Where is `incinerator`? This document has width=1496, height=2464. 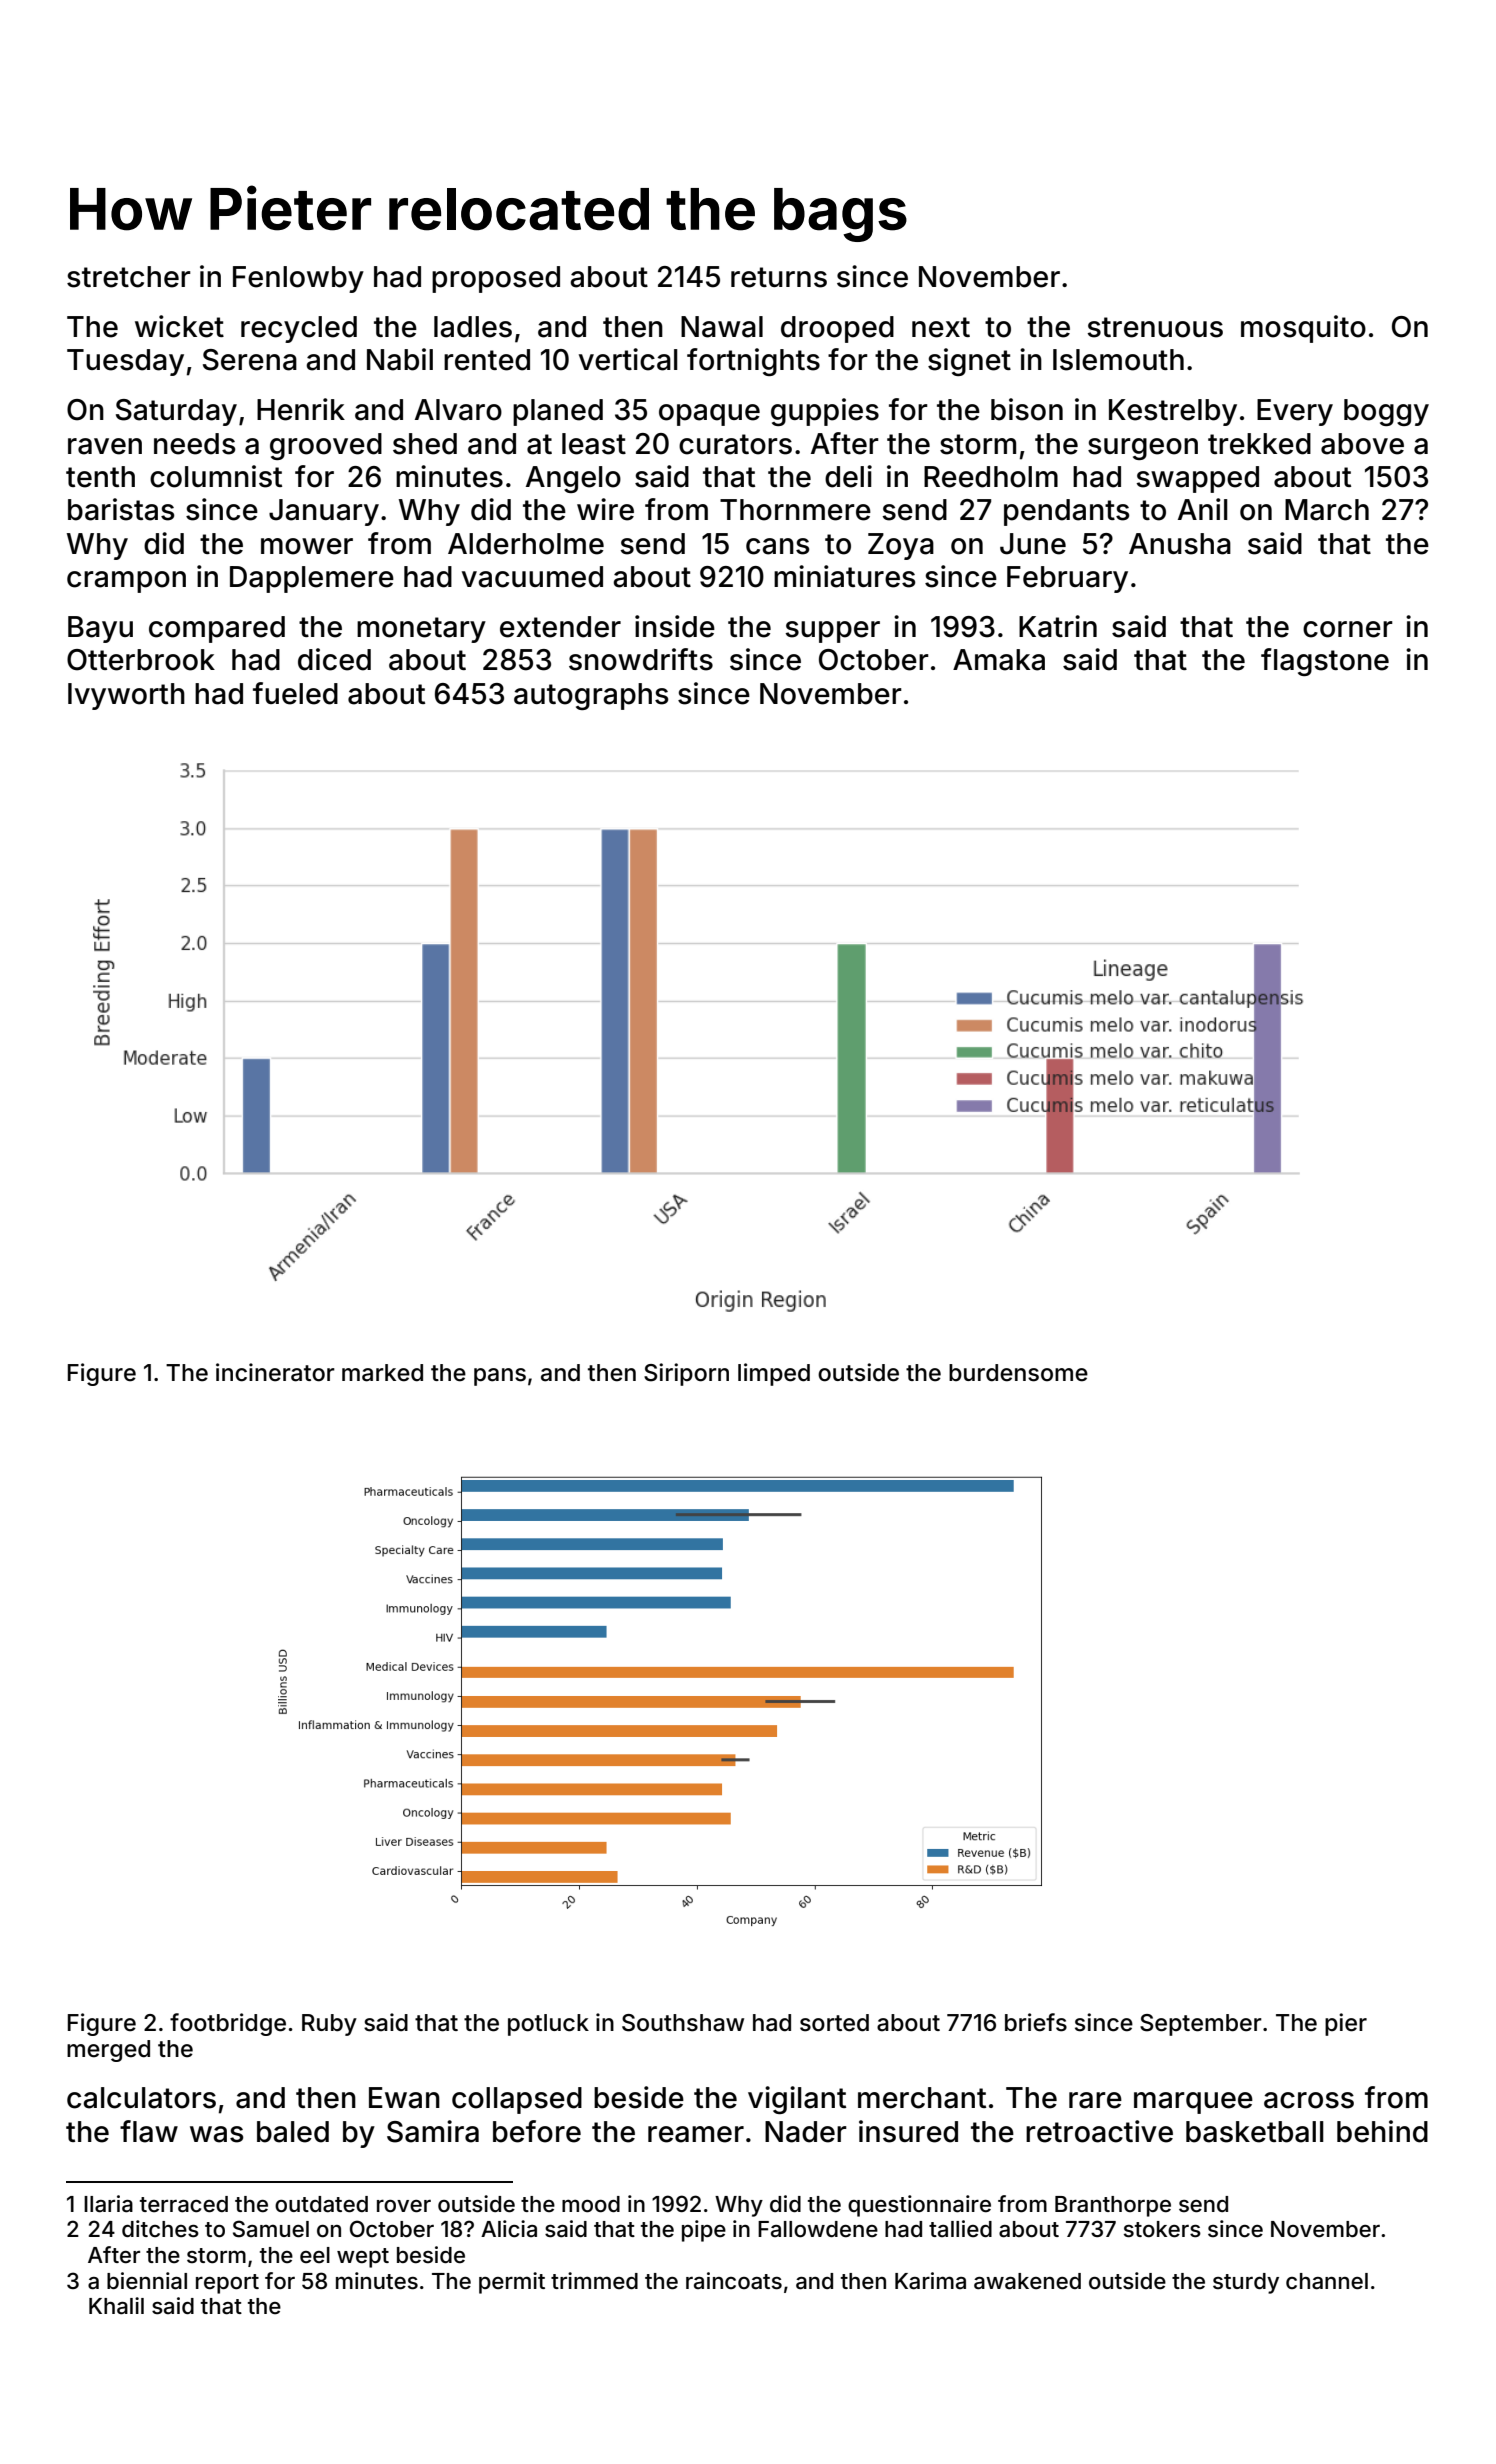 incinerator is located at coordinates (275, 1372).
